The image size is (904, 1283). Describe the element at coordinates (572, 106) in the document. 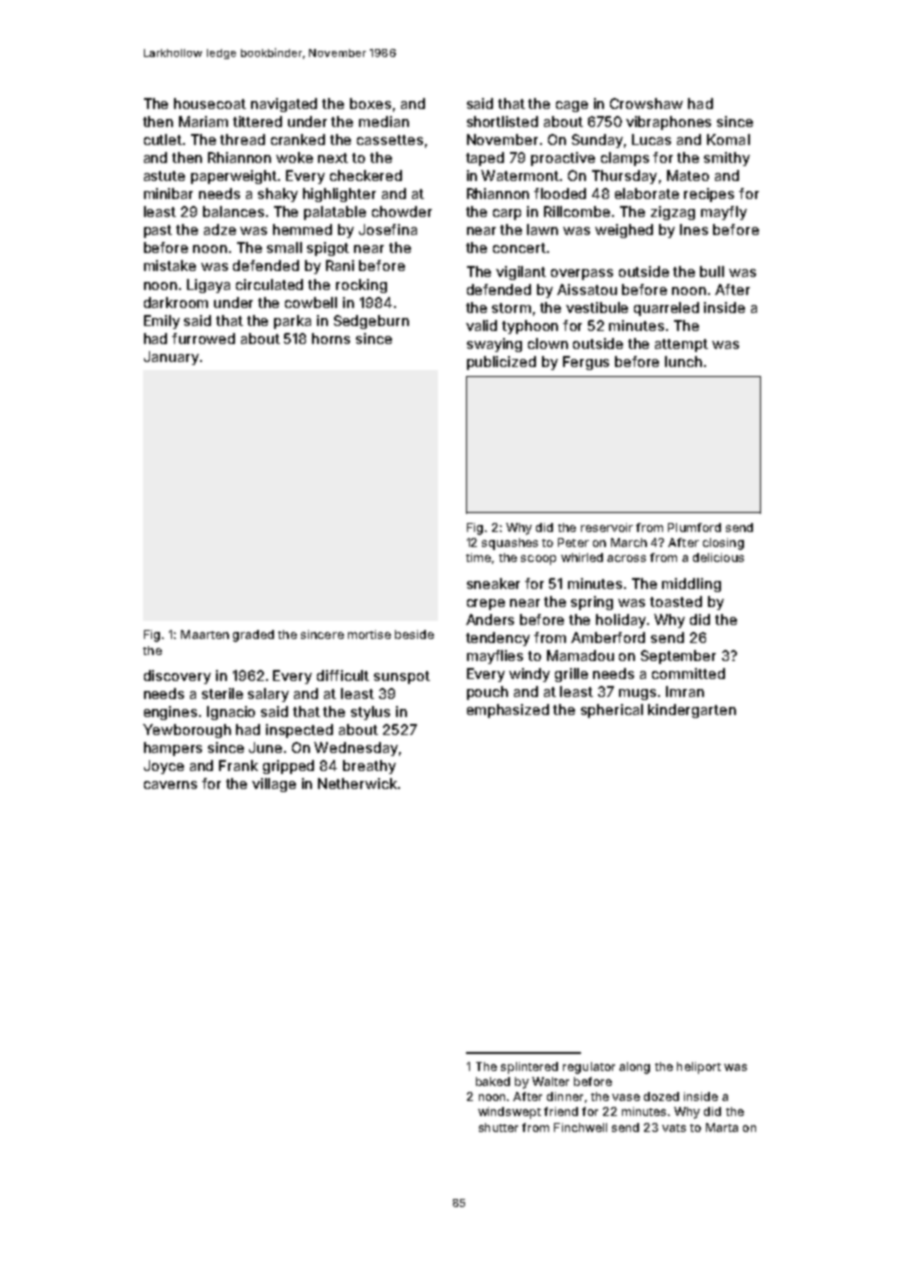

I see `cage` at that location.
